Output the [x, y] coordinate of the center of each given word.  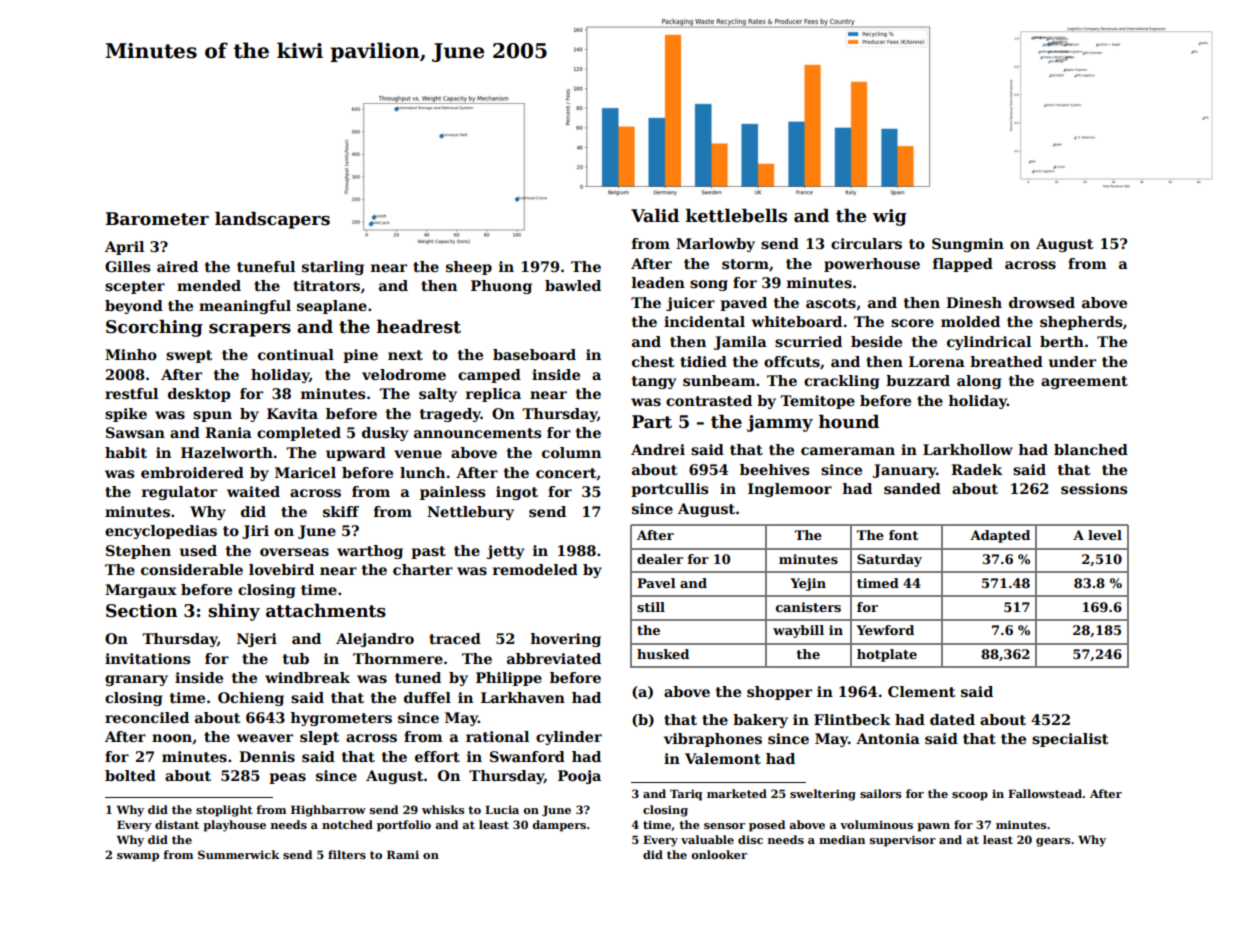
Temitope [817, 402]
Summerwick [239, 854]
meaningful [245, 307]
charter [423, 569]
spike [126, 415]
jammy [780, 423]
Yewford [885, 630]
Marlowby [715, 245]
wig [890, 217]
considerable [192, 569]
